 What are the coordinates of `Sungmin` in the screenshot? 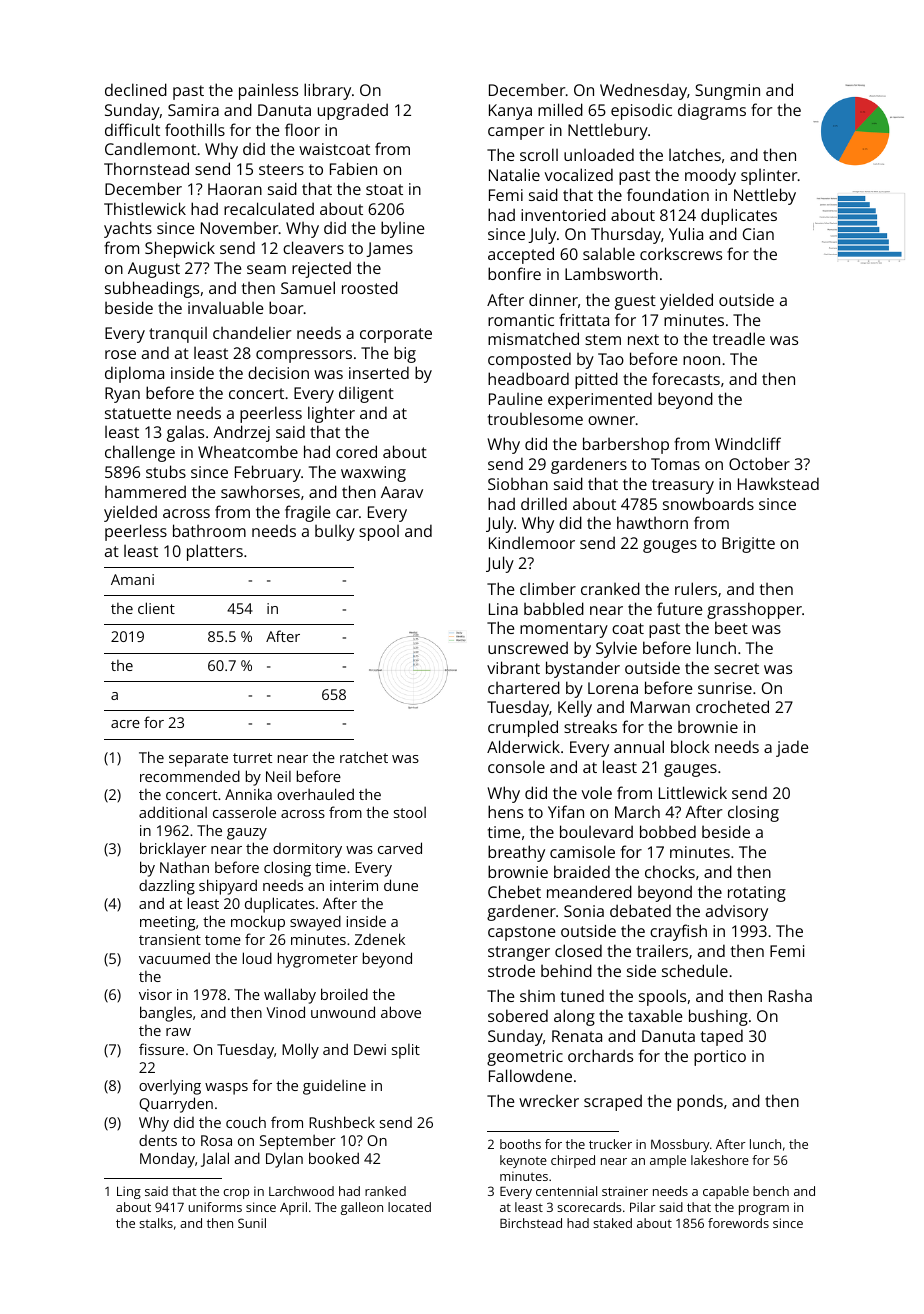 It's located at (727, 92).
